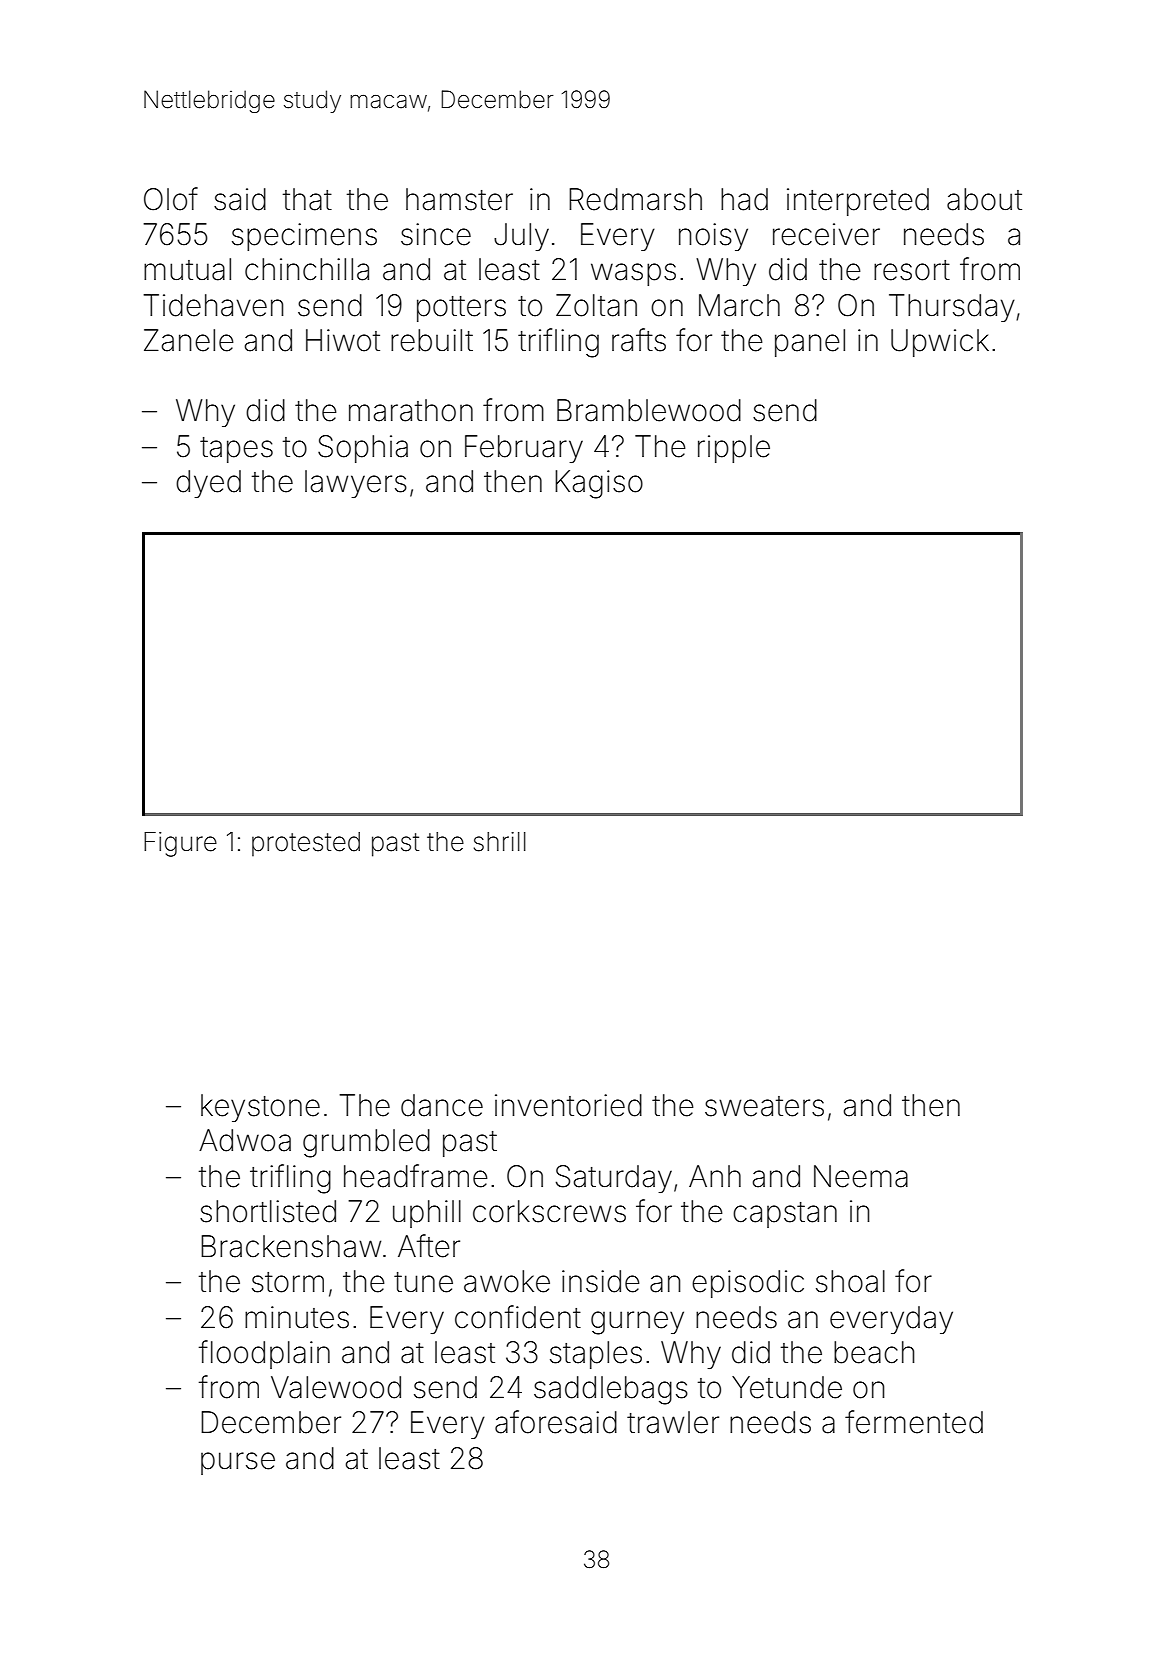 This screenshot has width=1165, height=1654. Describe the element at coordinates (213, 305) in the screenshot. I see `Tidehaven` at that location.
